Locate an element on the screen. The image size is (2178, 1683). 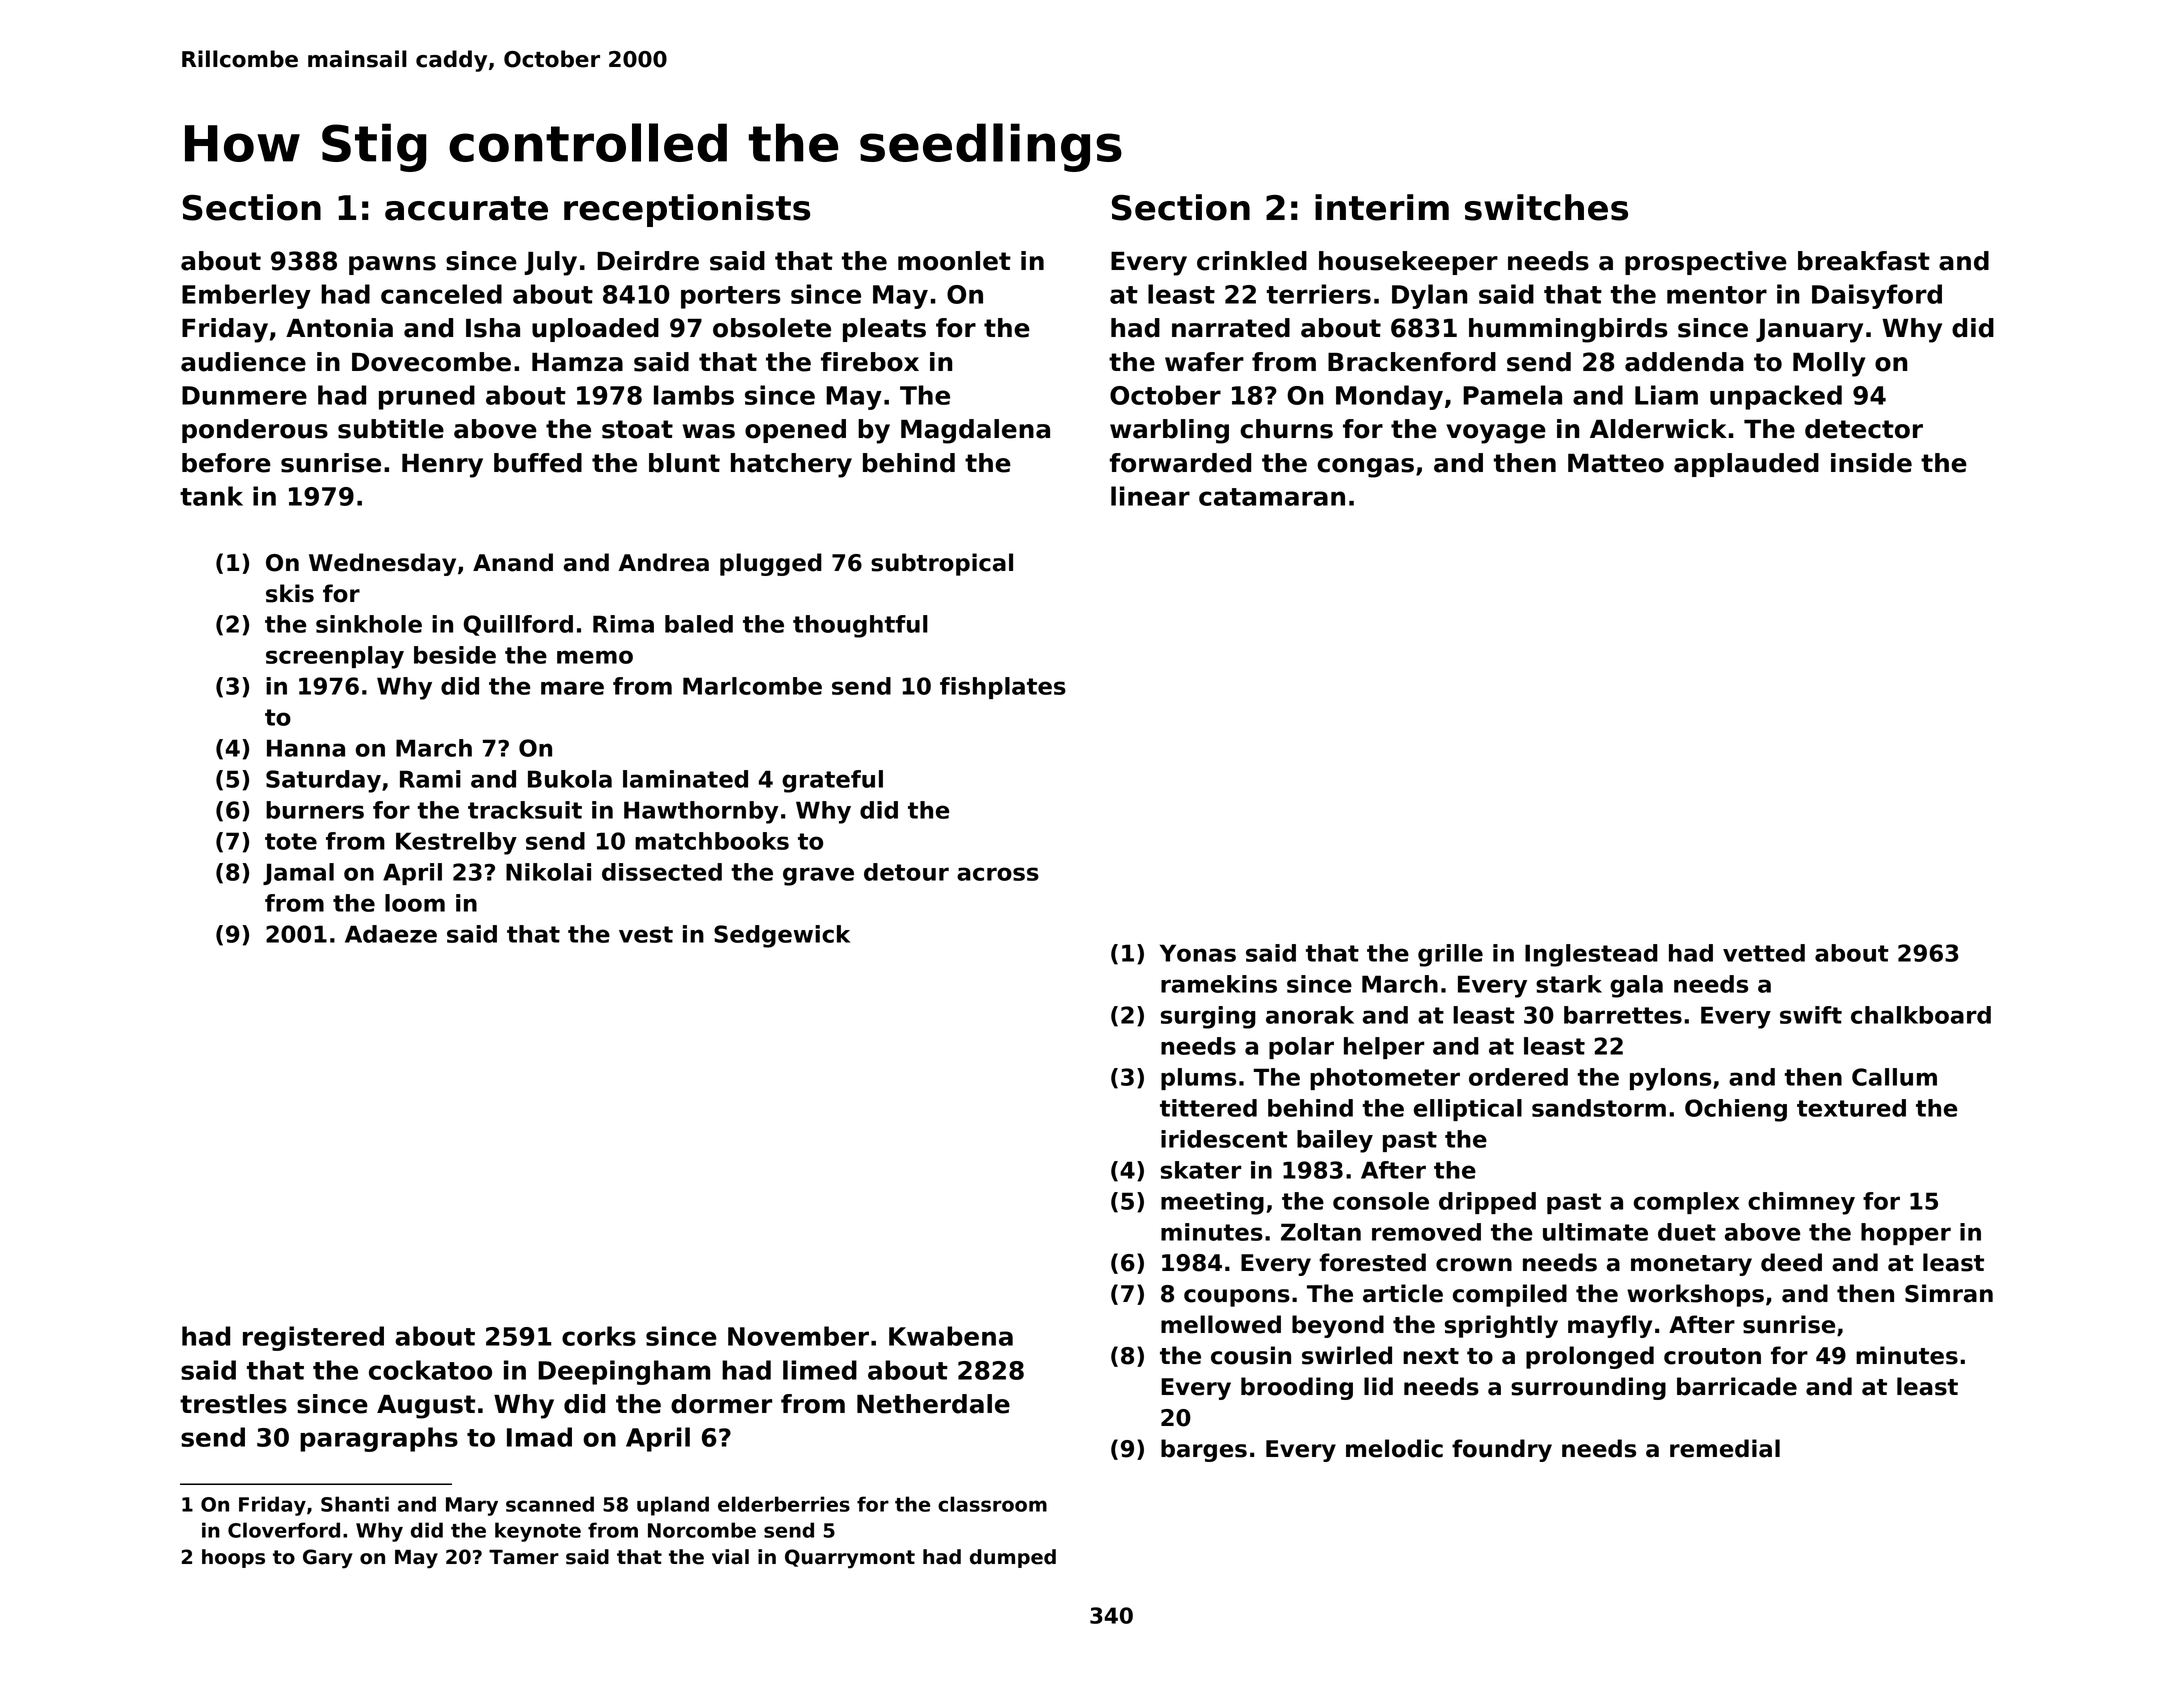
narrated is located at coordinates (1231, 328).
